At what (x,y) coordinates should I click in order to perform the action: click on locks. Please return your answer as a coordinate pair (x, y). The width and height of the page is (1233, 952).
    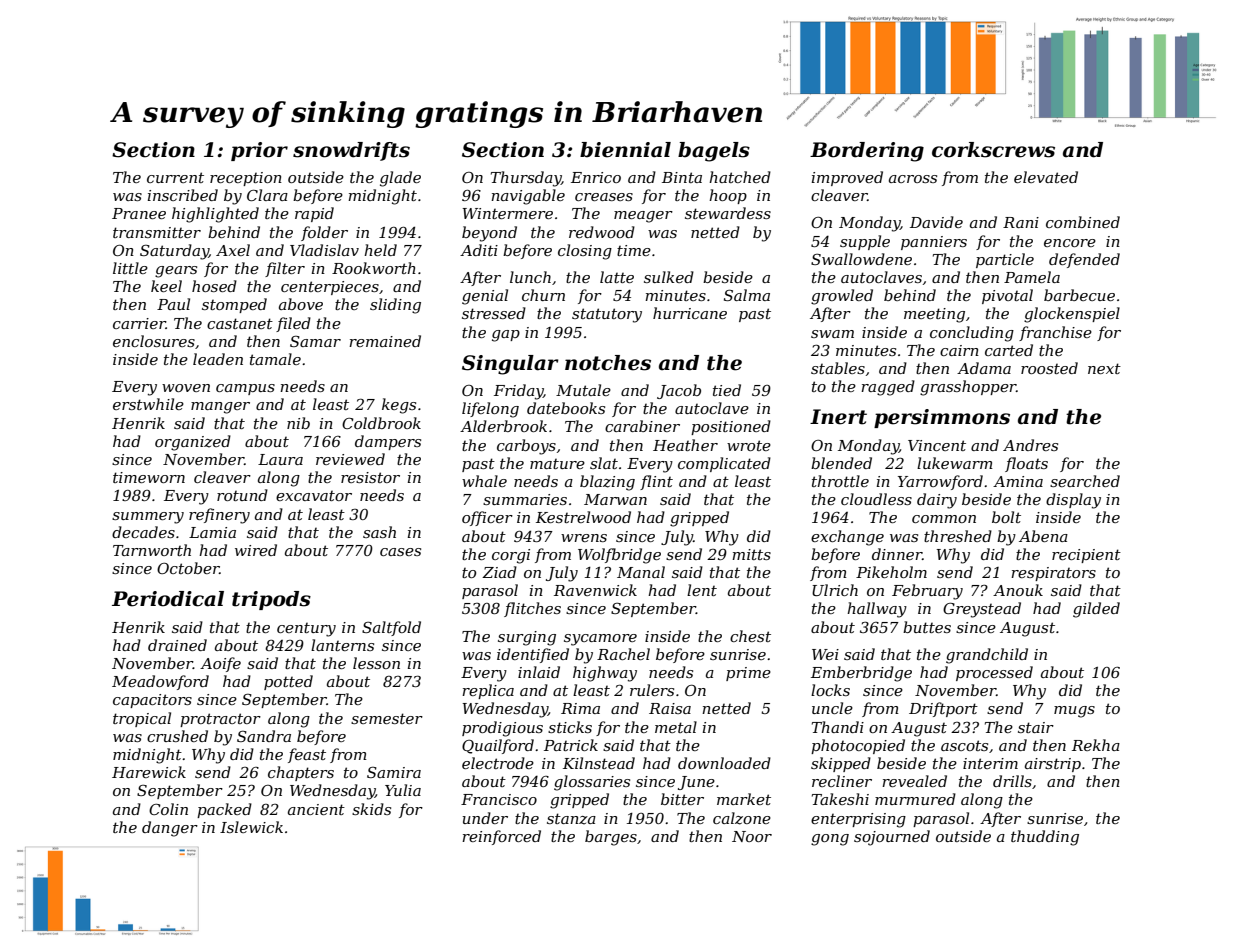
    Looking at the image, I should click on (830, 690).
